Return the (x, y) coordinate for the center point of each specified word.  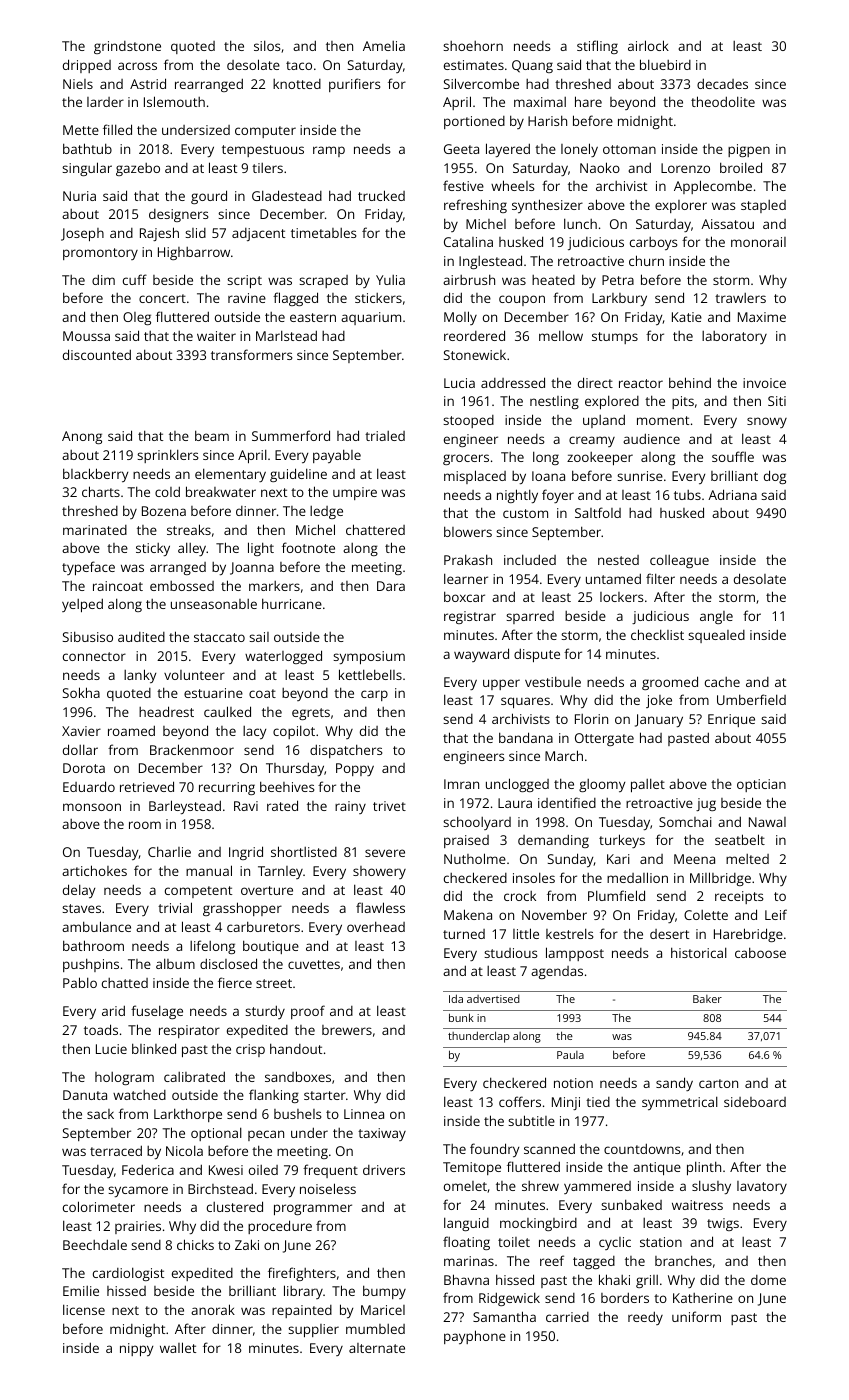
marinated (95, 530)
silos (267, 45)
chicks (195, 1244)
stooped (468, 421)
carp (374, 695)
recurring (227, 788)
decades (722, 83)
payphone (475, 1337)
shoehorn (473, 46)
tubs (687, 495)
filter (660, 578)
